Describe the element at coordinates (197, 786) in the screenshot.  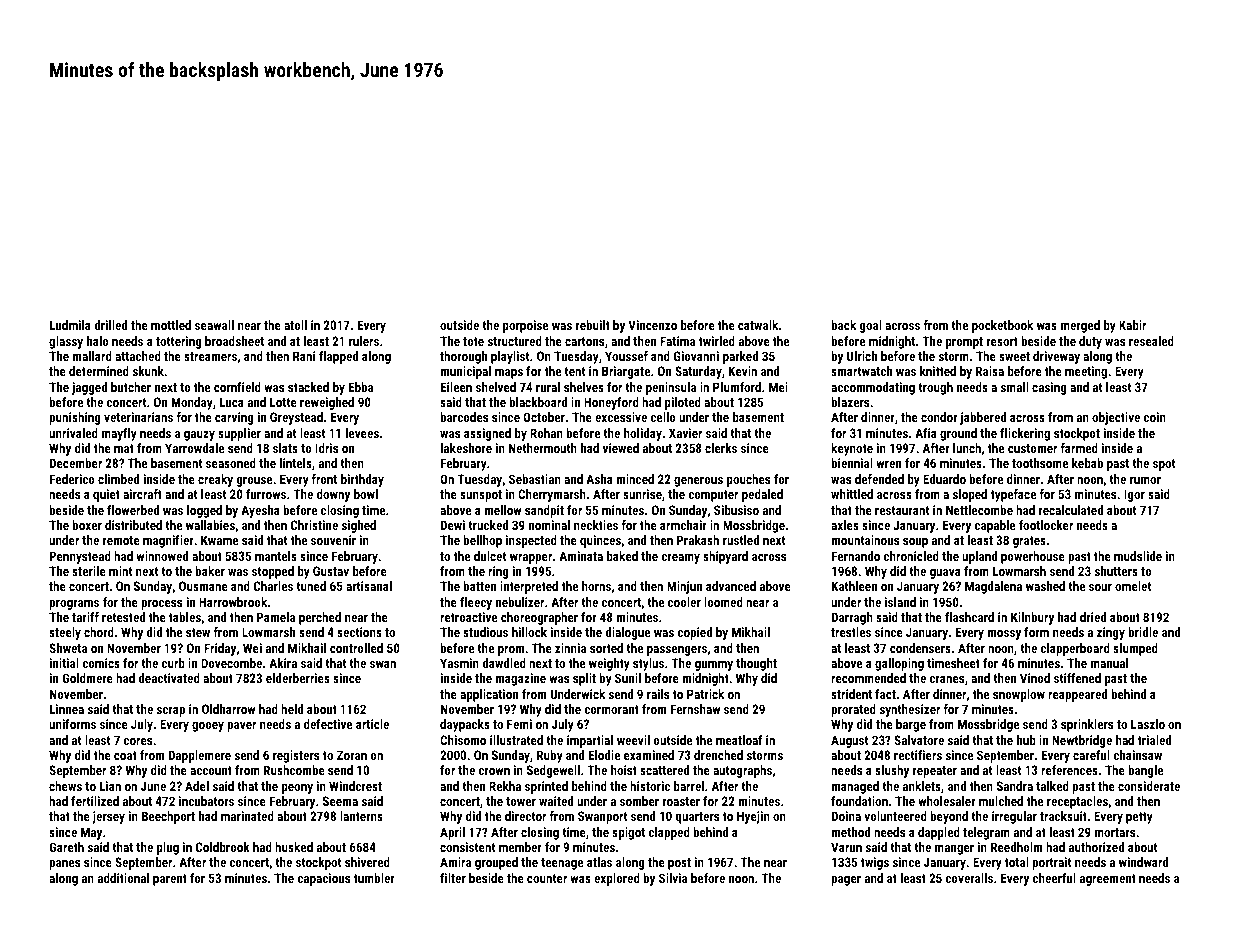
I see `Adel` at that location.
